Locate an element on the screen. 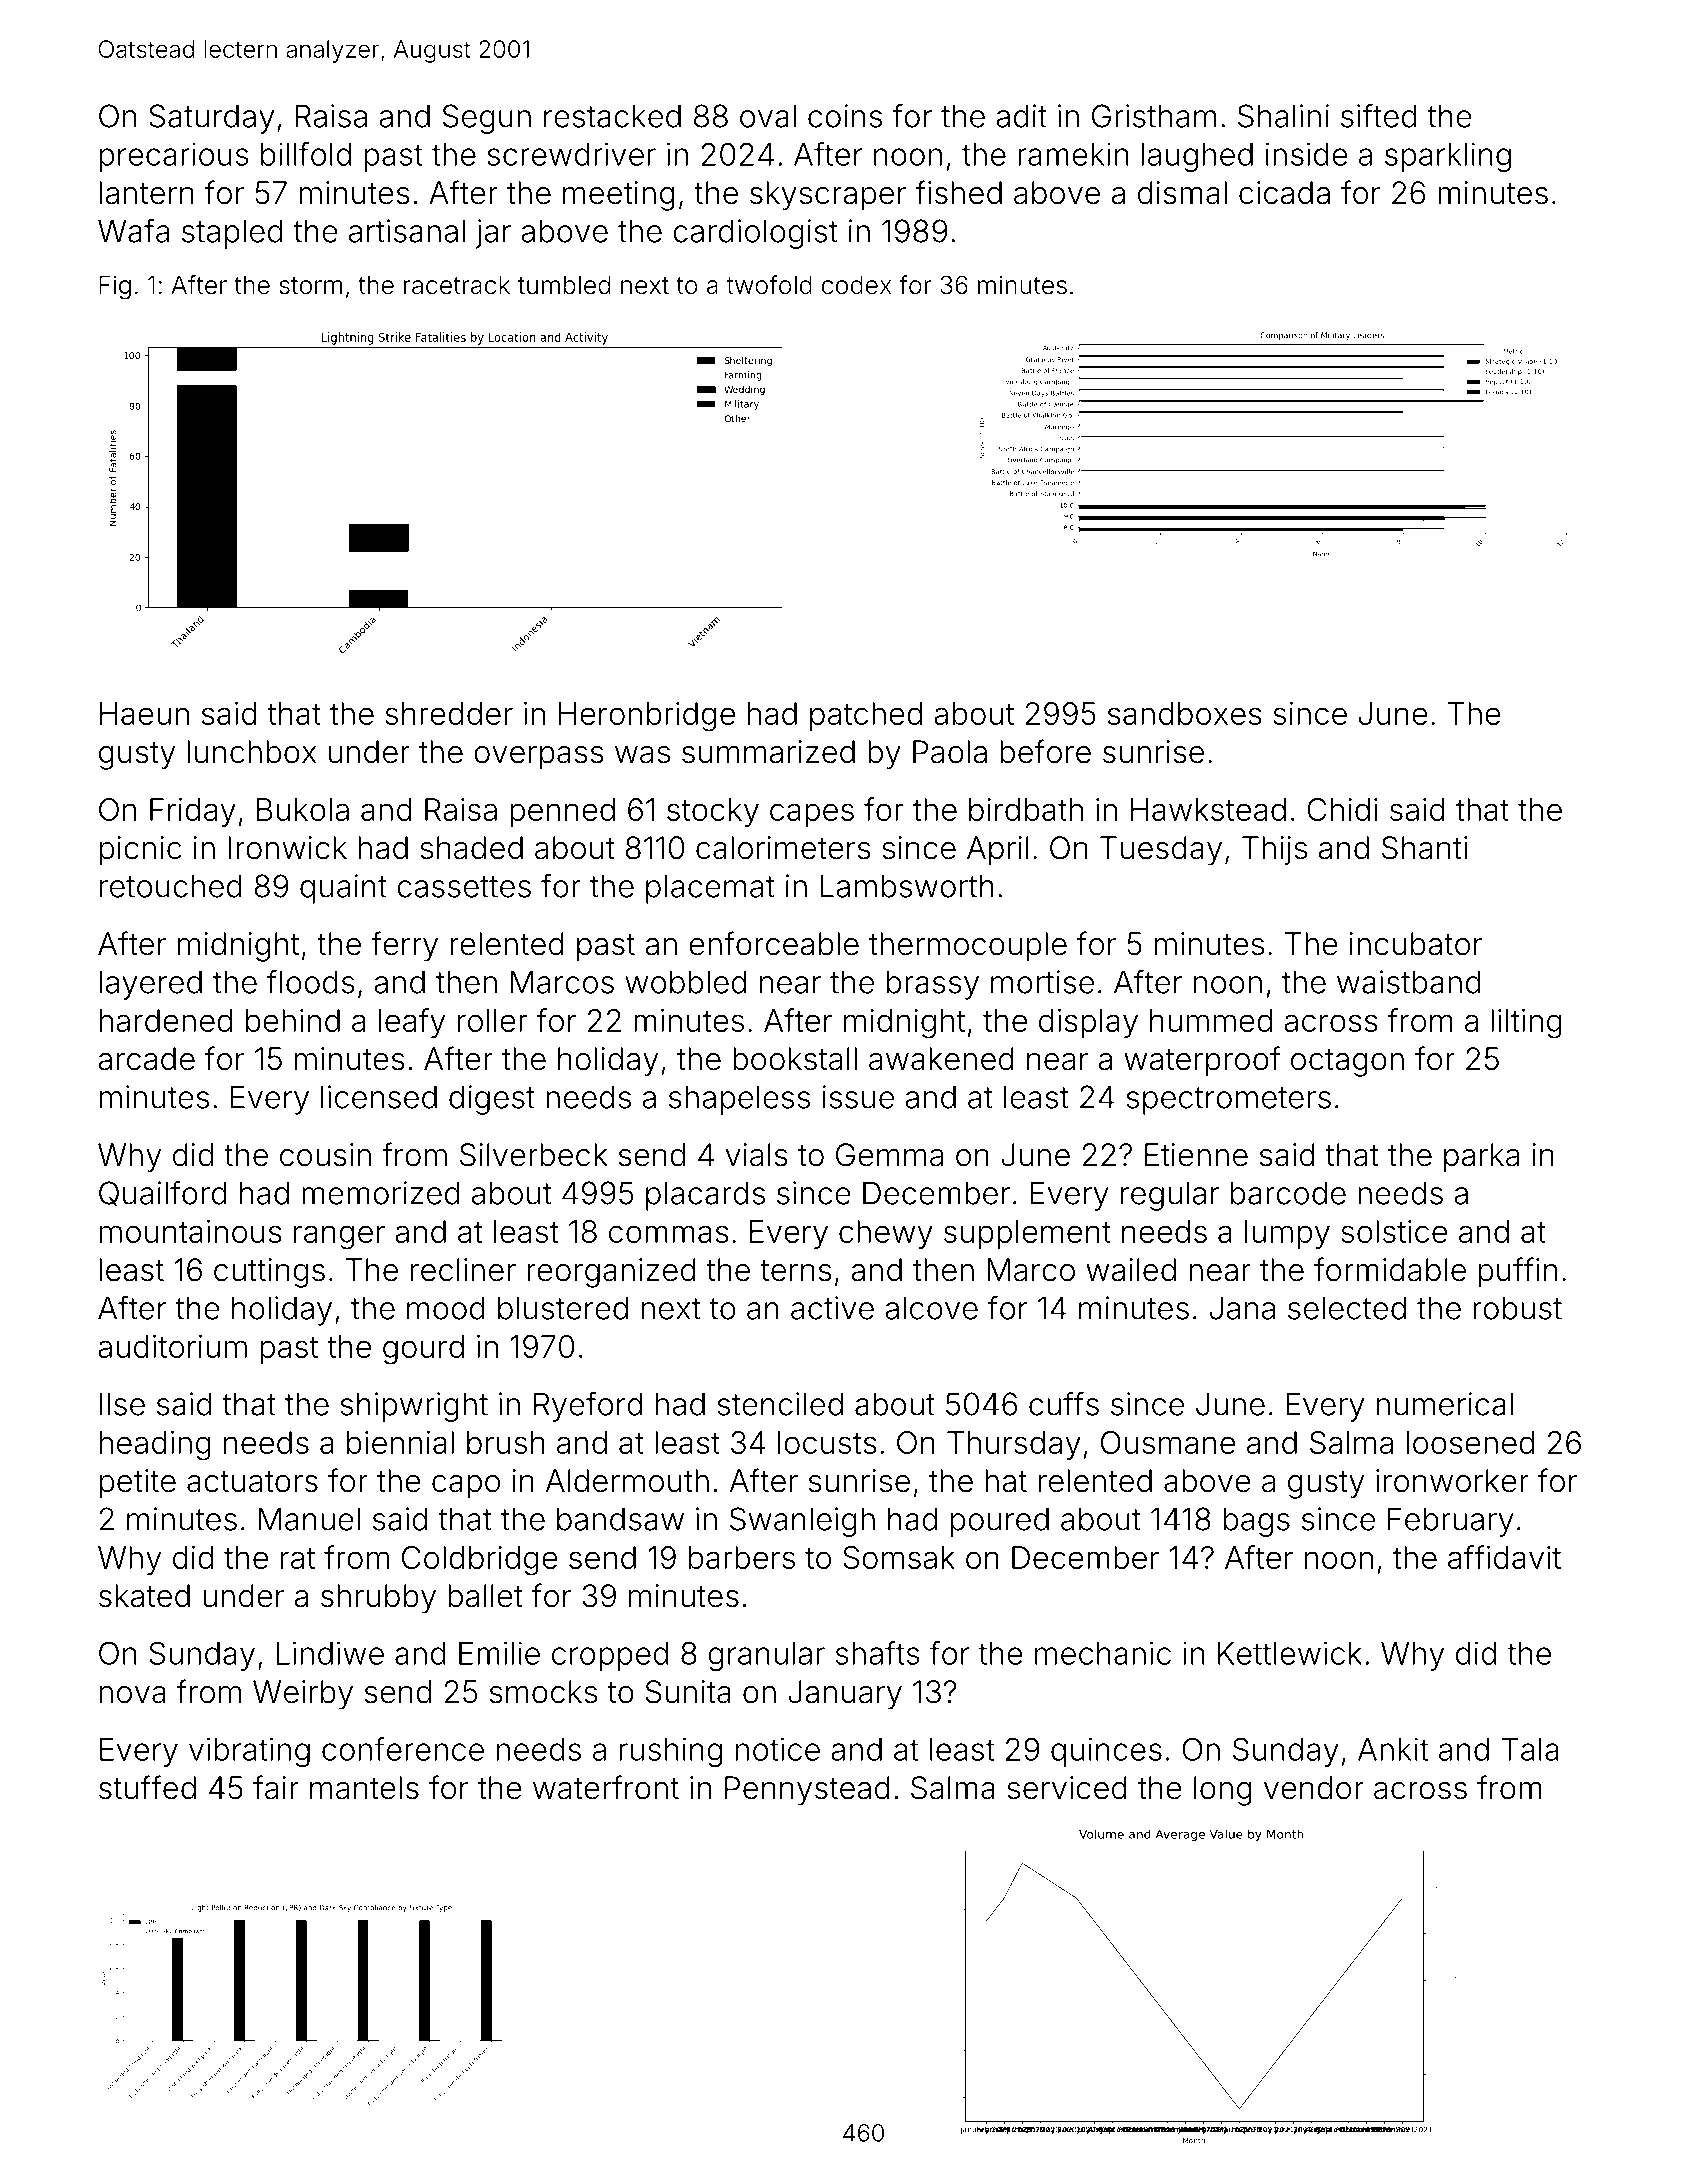 The image size is (1683, 2178). sifted is located at coordinates (1379, 115).
